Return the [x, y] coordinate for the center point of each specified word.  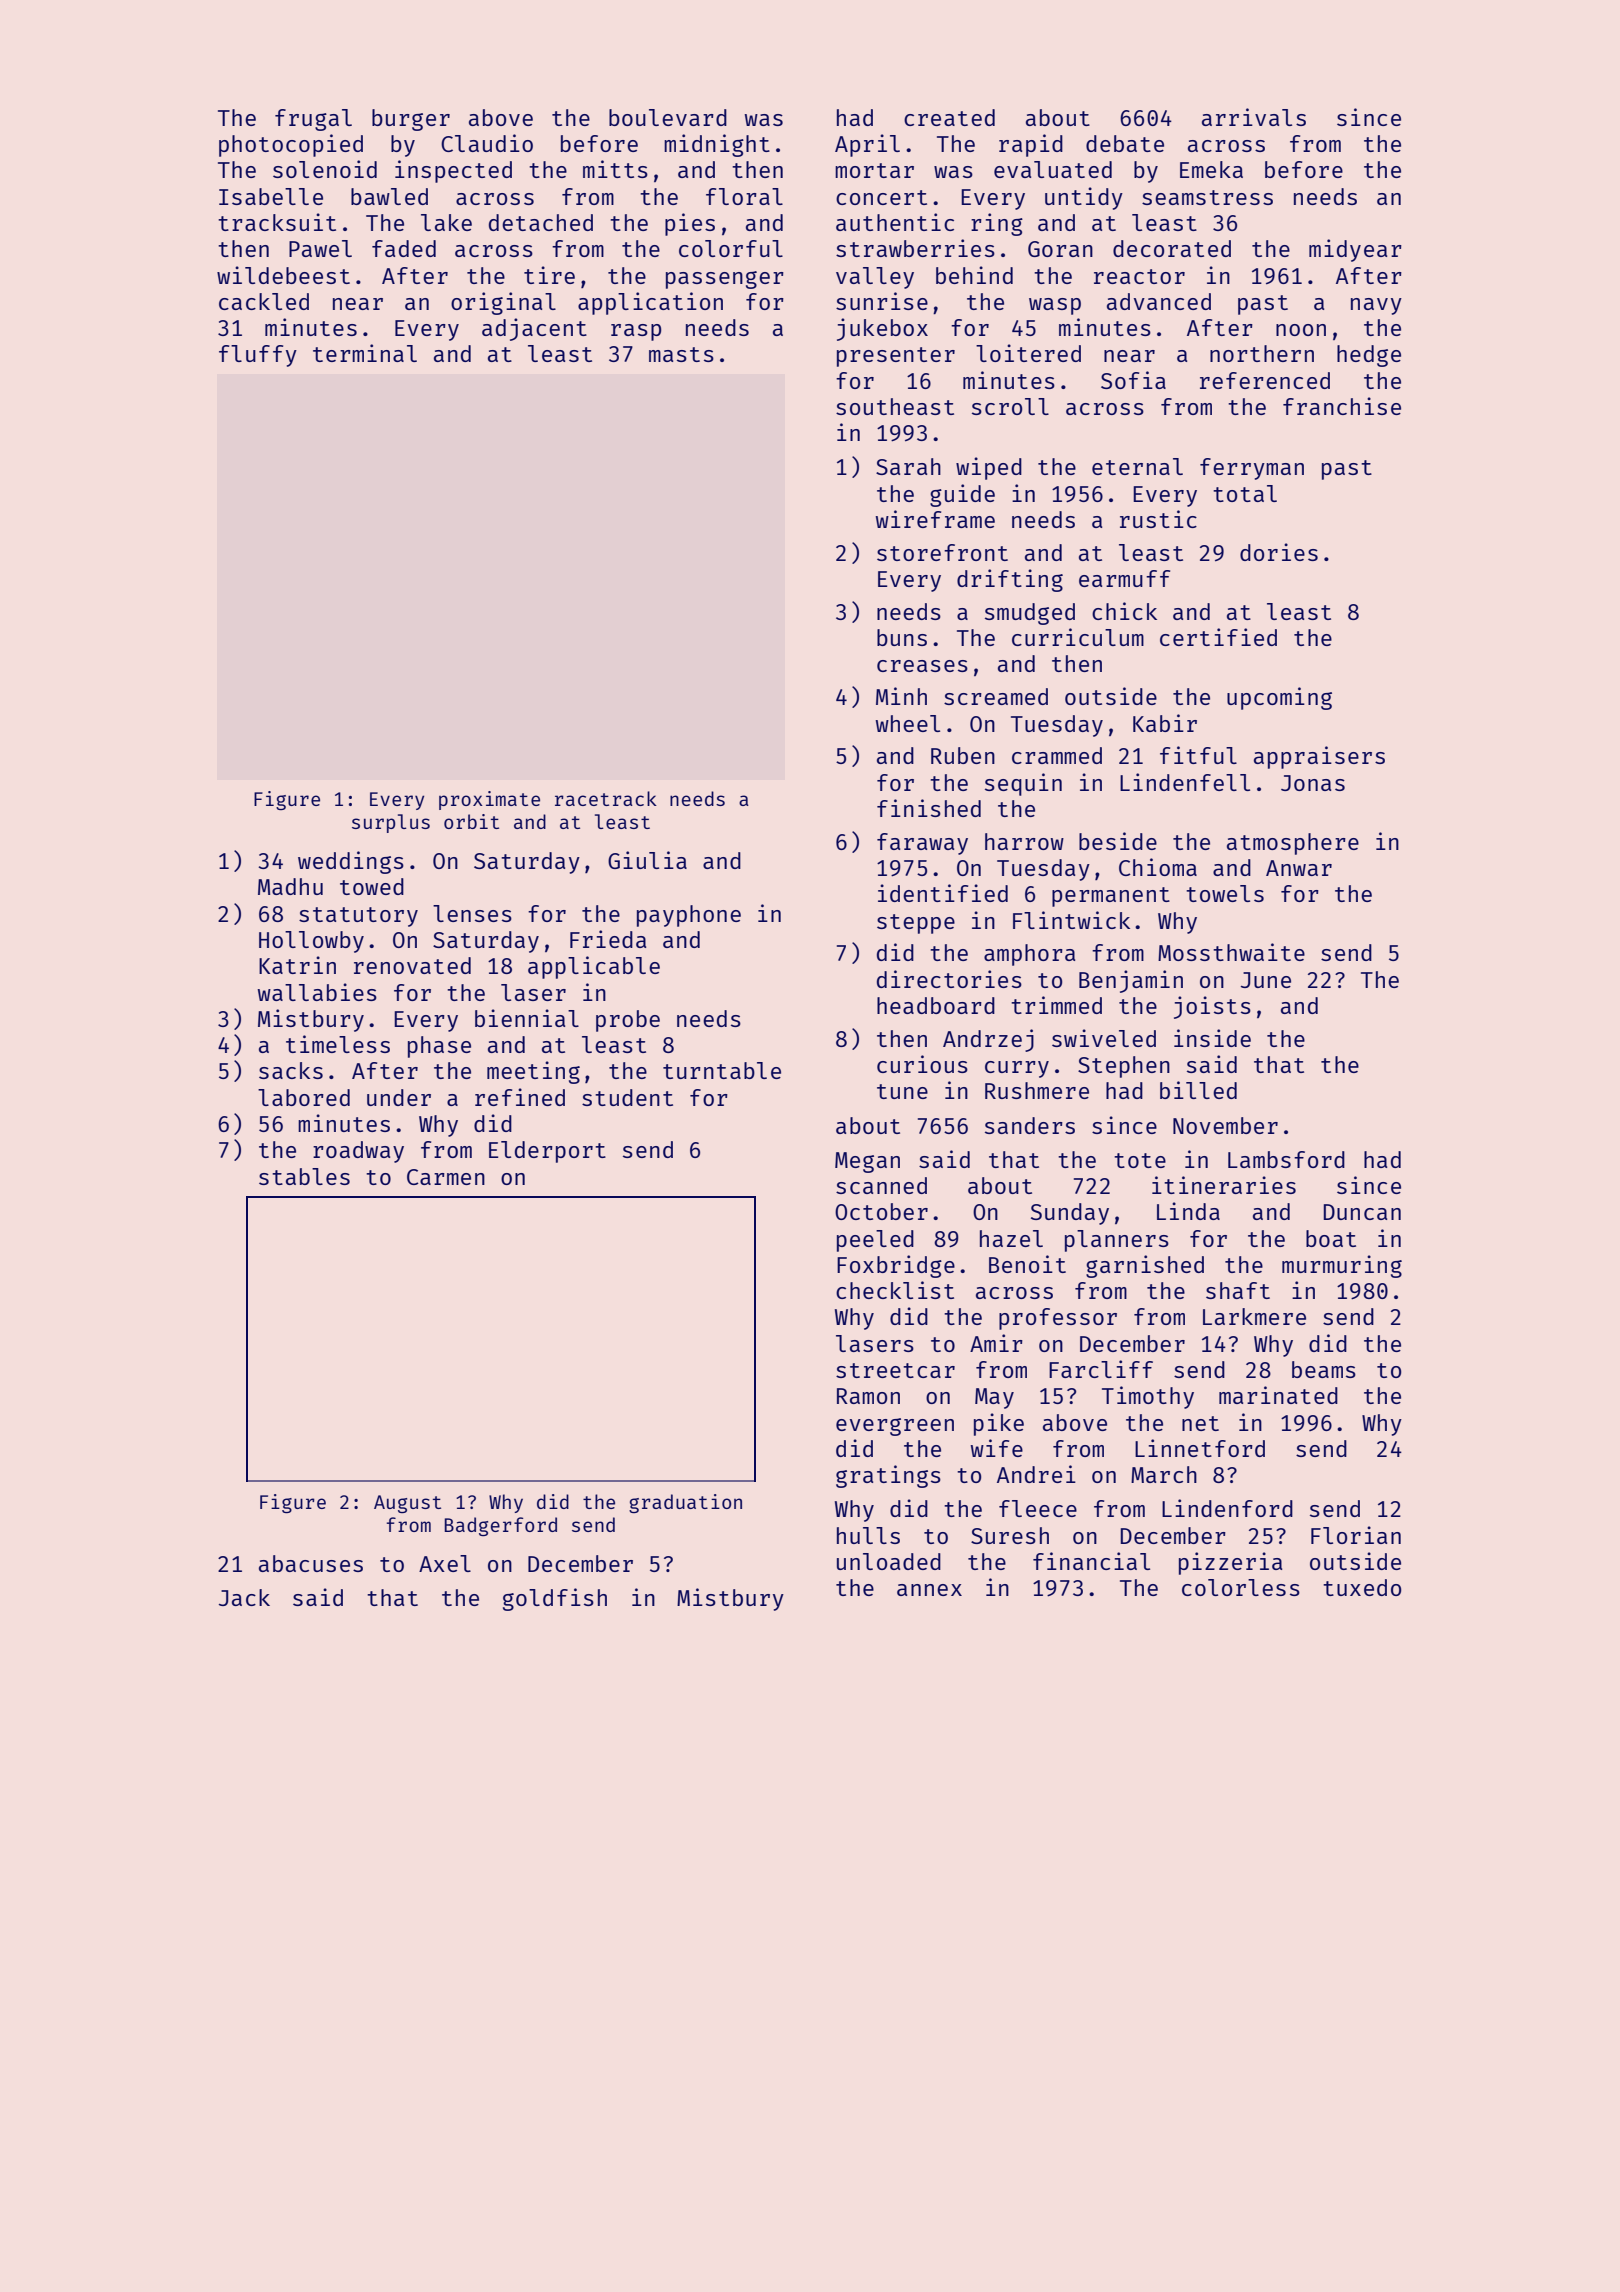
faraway [922, 844]
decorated [1172, 248]
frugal [313, 120]
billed [1198, 1090]
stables [304, 1176]
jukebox [882, 329]
